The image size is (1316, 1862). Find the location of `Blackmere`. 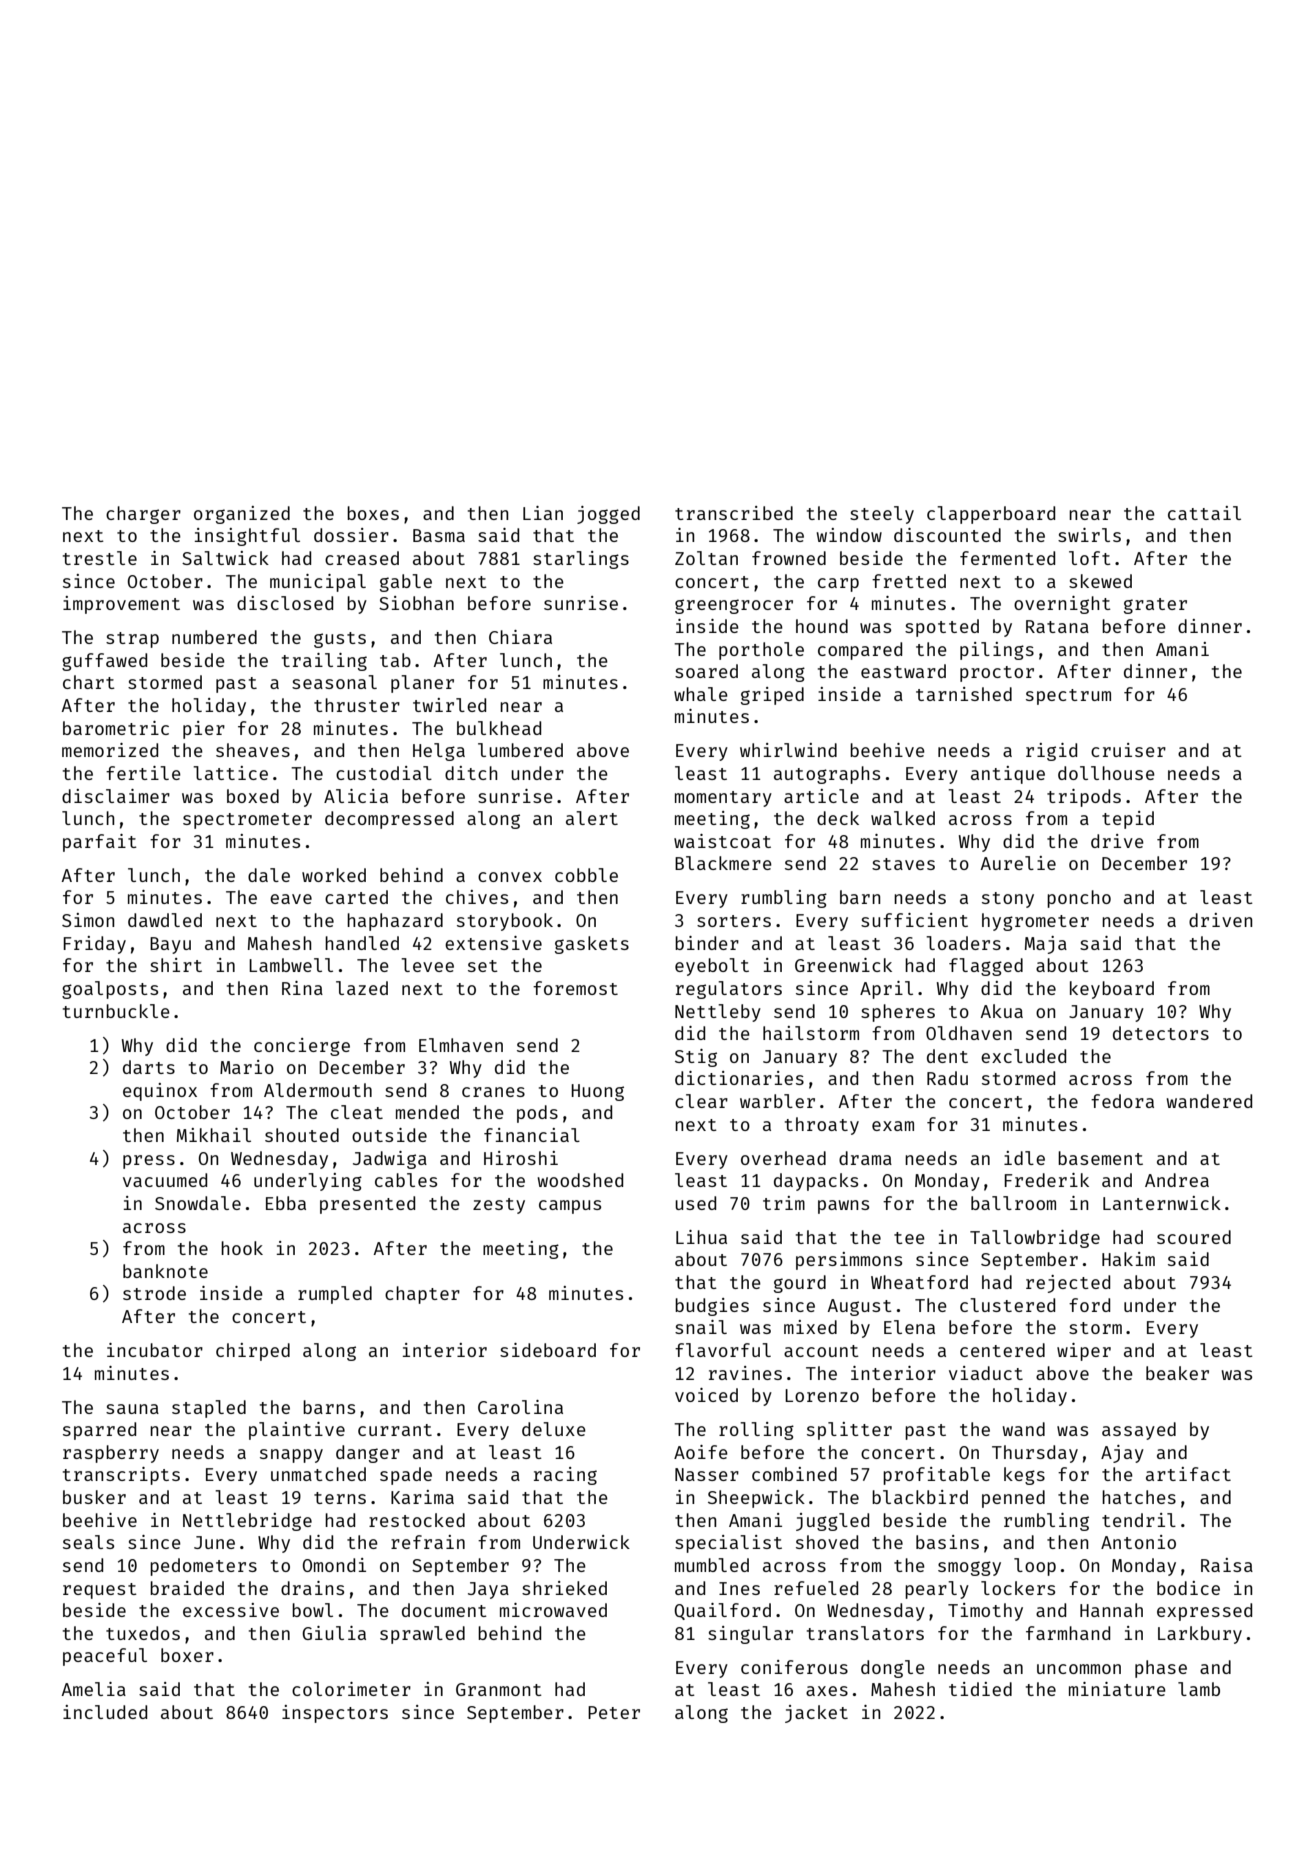

Blackmere is located at coordinates (723, 863).
